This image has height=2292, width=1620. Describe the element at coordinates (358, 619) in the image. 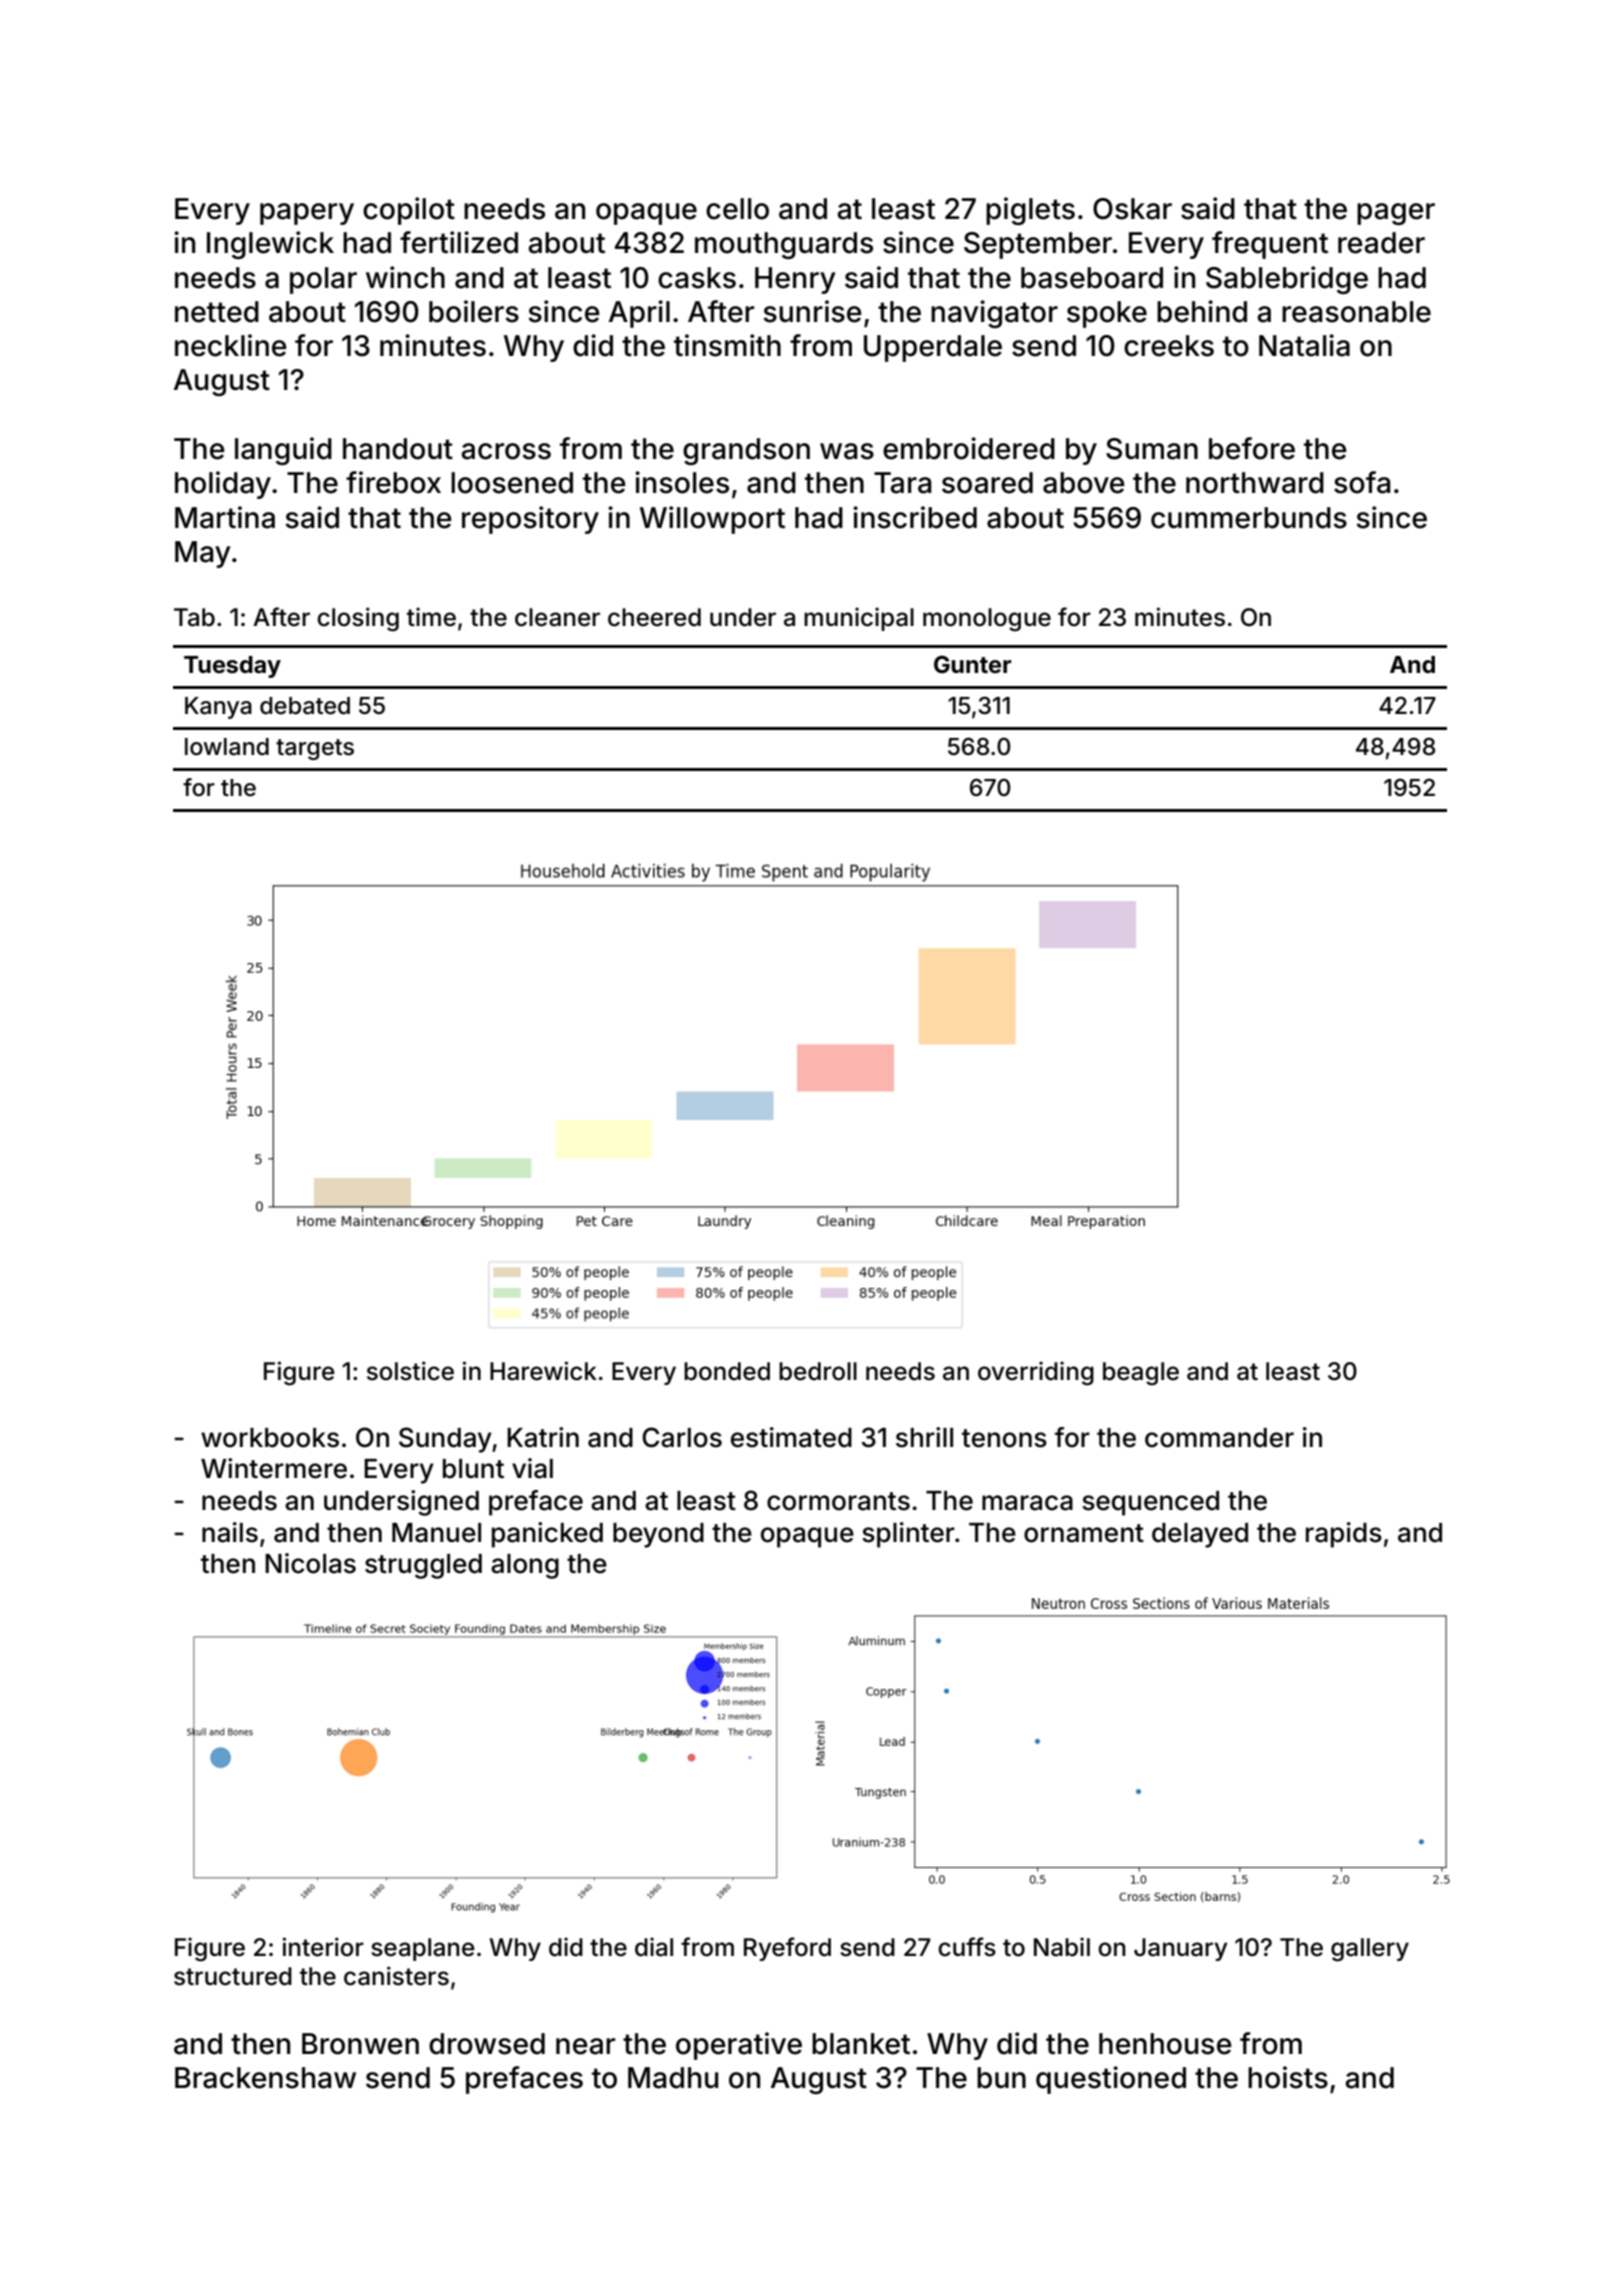

I see `closing` at that location.
